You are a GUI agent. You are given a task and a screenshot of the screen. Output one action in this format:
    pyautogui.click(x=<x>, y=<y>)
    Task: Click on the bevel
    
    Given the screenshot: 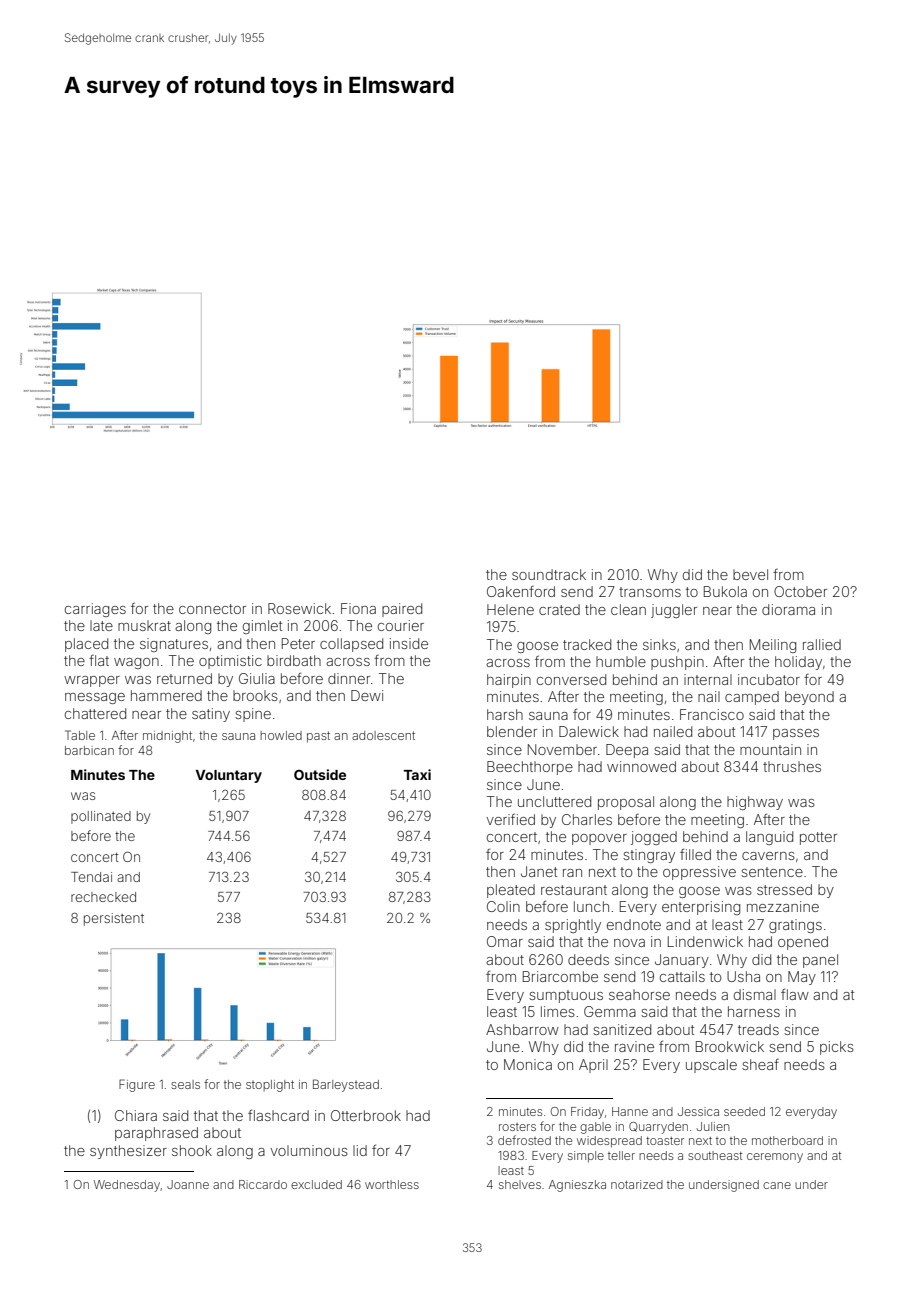 What is the action you would take?
    pyautogui.click(x=750, y=574)
